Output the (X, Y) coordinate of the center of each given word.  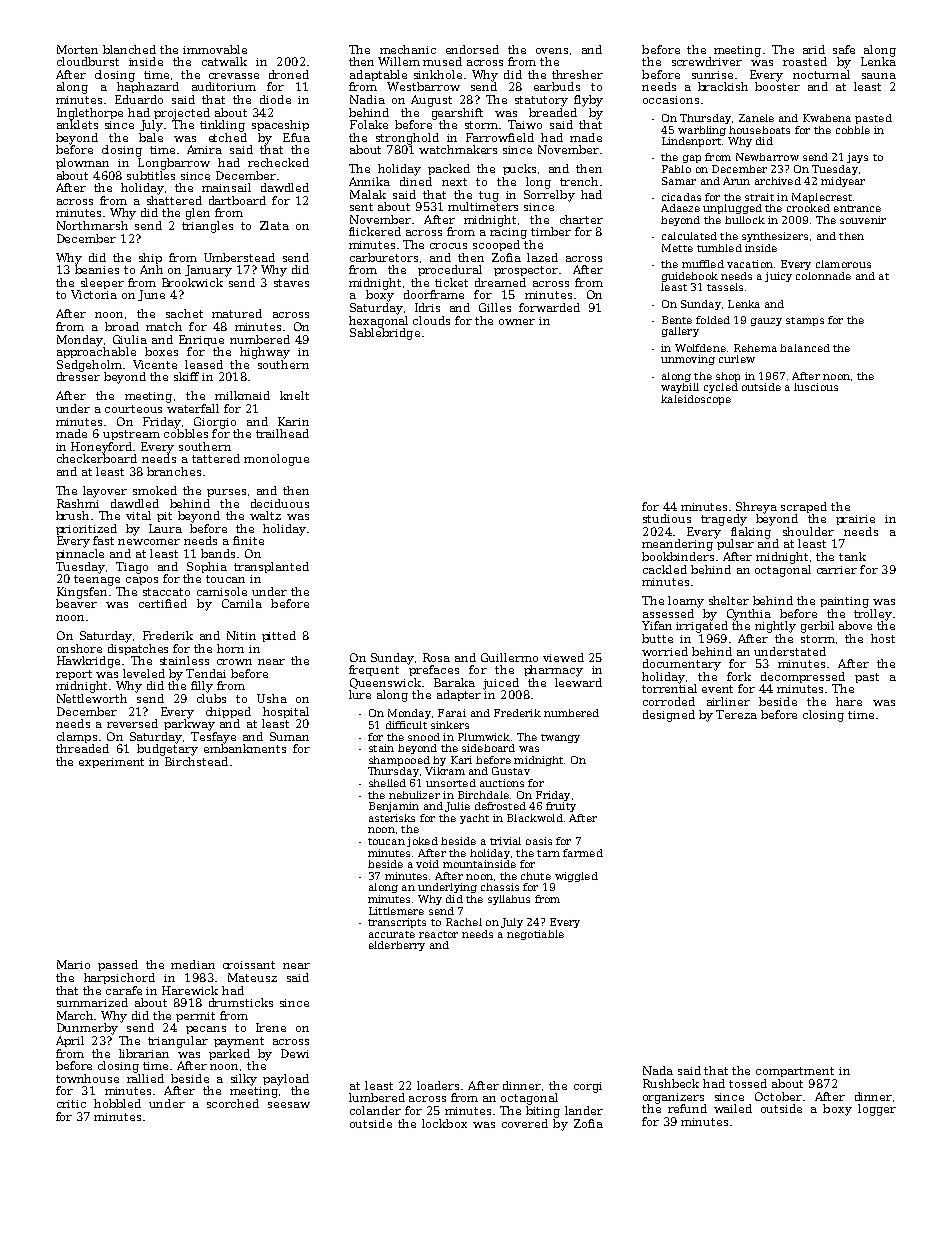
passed (118, 965)
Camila (242, 603)
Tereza (736, 714)
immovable (215, 49)
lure (360, 694)
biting (543, 1112)
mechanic (408, 49)
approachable (96, 352)
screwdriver (707, 61)
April (70, 1041)
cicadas (681, 197)
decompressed (803, 677)
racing (508, 233)
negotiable (535, 935)
